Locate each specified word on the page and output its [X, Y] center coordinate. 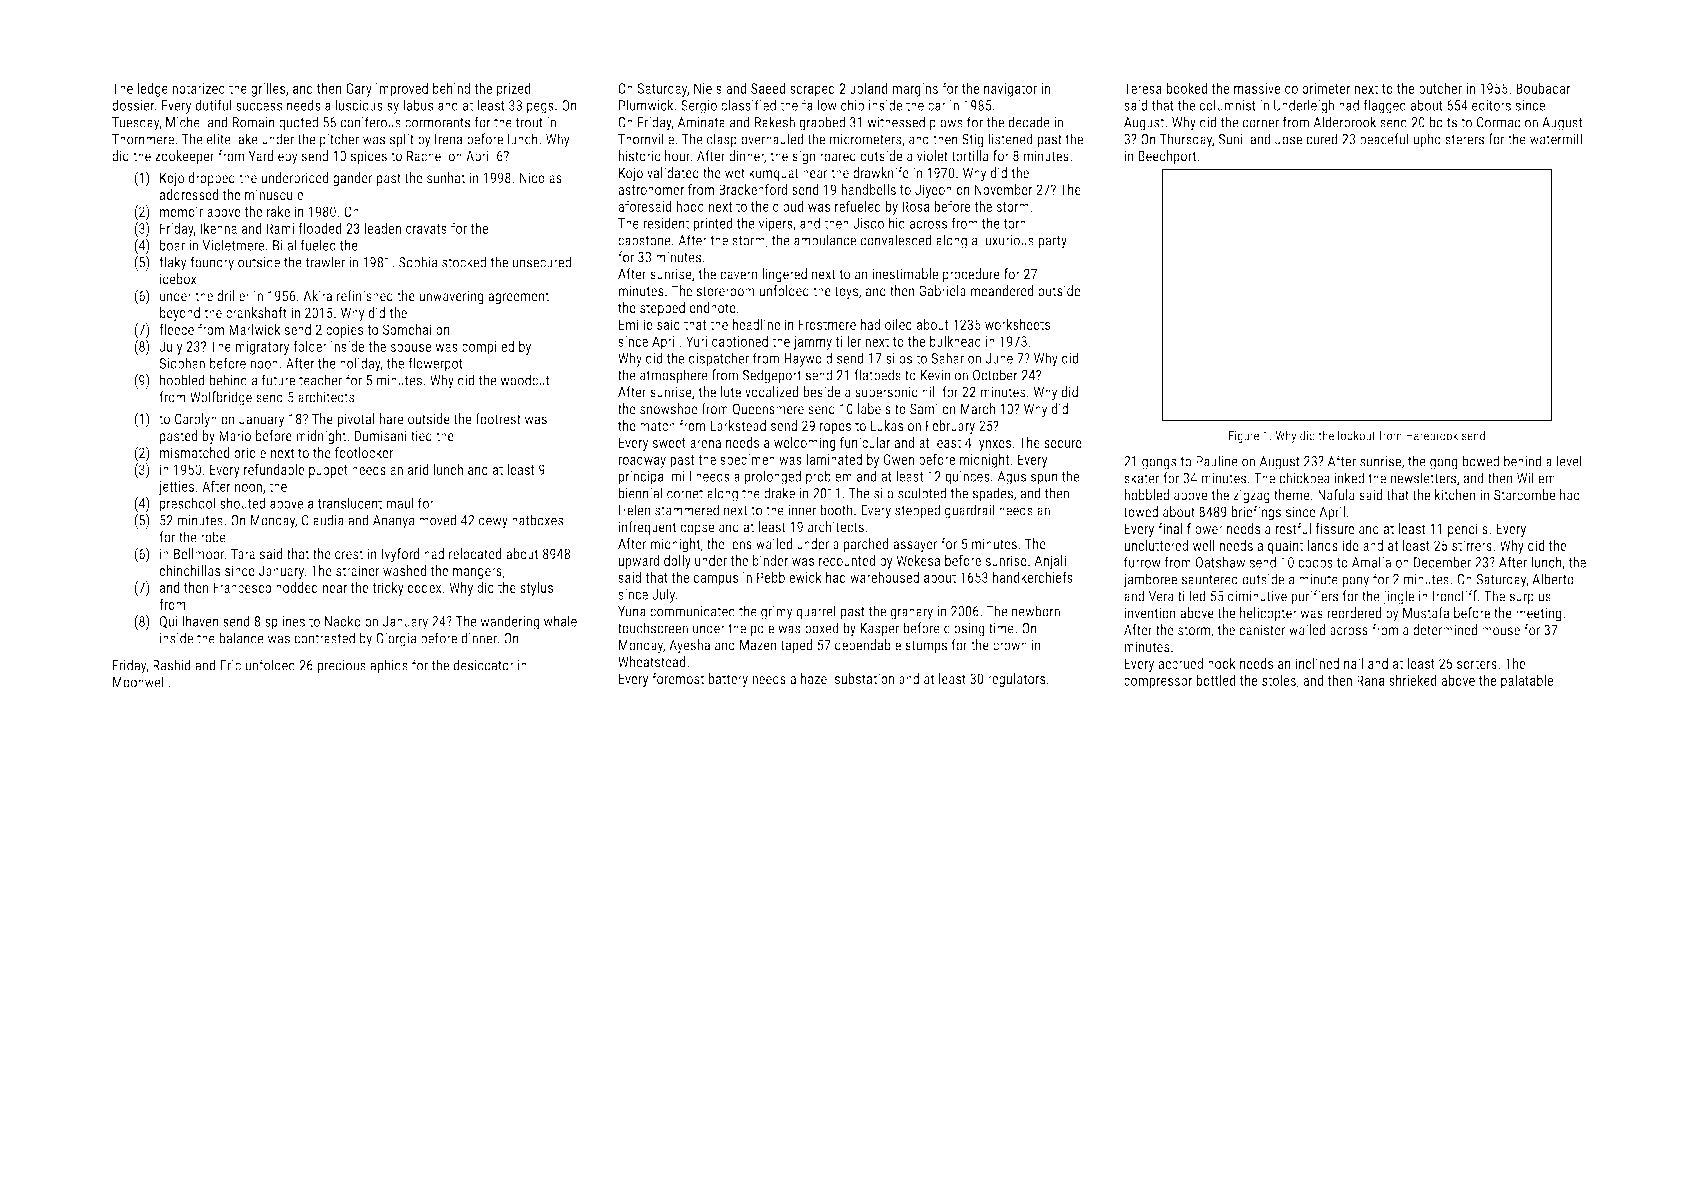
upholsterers [1448, 140]
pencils [1468, 530]
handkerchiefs [1033, 577]
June [999, 358]
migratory [262, 348]
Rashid [172, 665]
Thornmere [143, 139]
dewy [493, 521]
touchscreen [653, 628]
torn [1014, 224]
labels [874, 409]
